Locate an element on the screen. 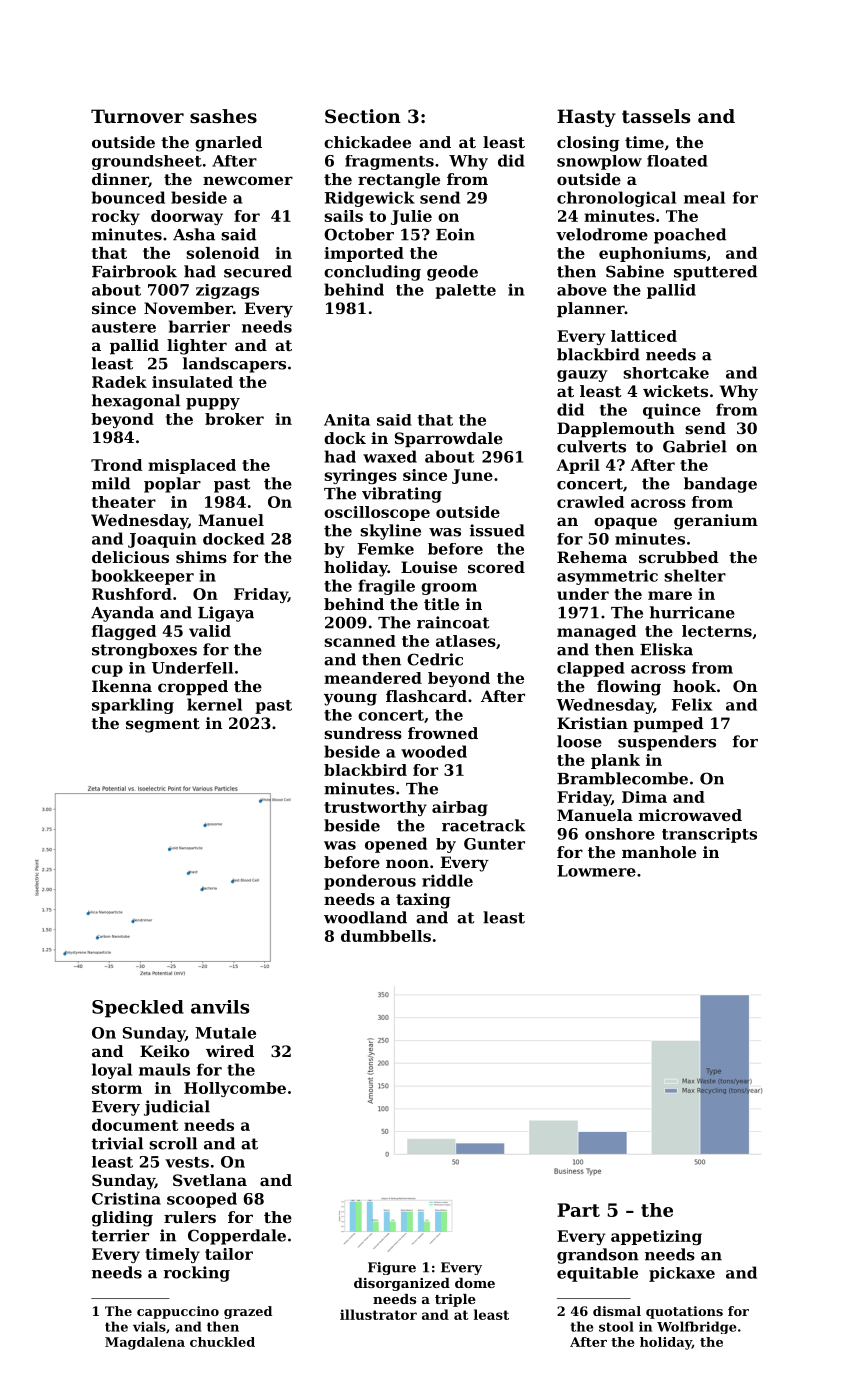  Magdalena is located at coordinates (145, 1343).
